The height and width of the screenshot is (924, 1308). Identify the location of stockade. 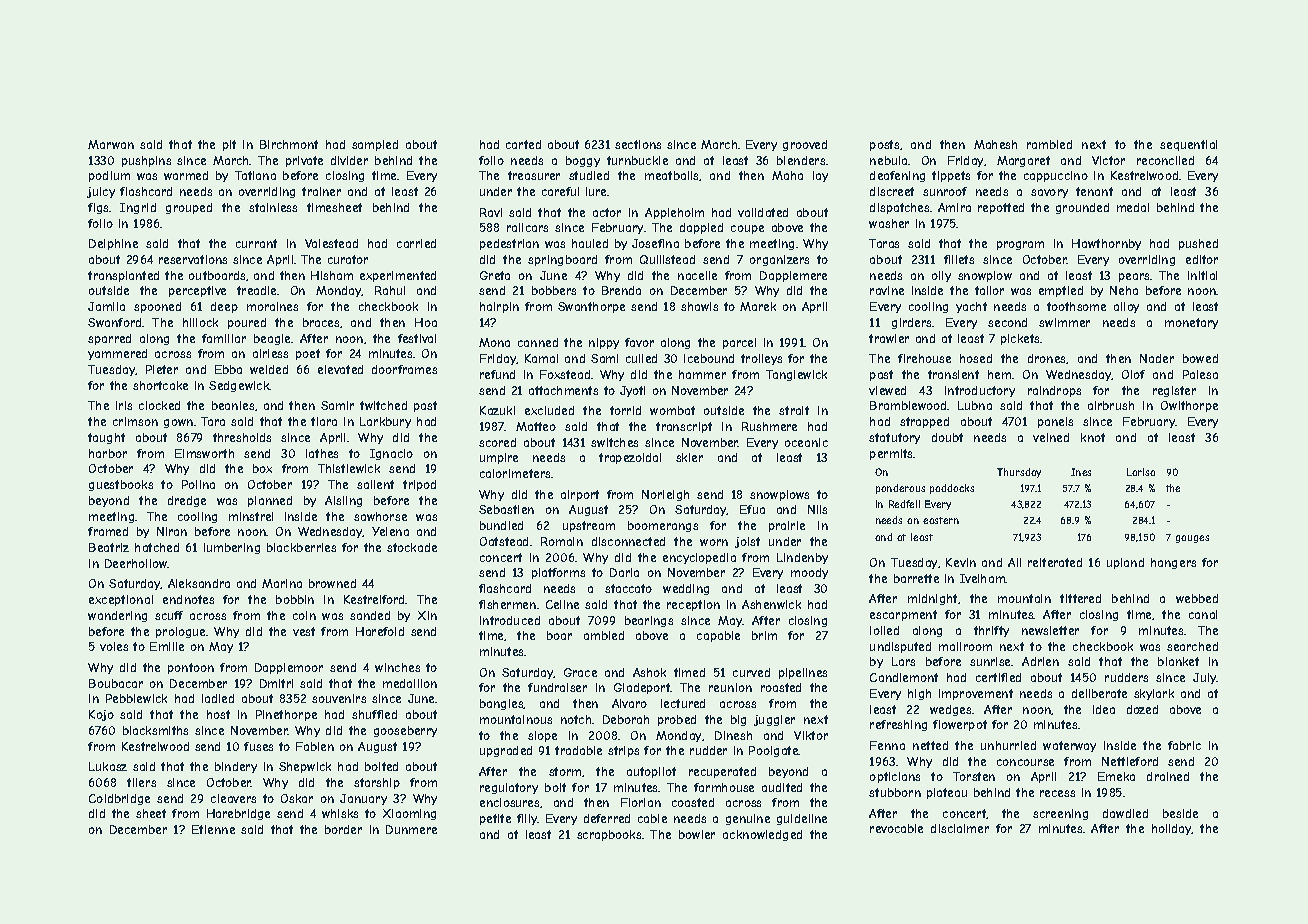
(412, 547).
